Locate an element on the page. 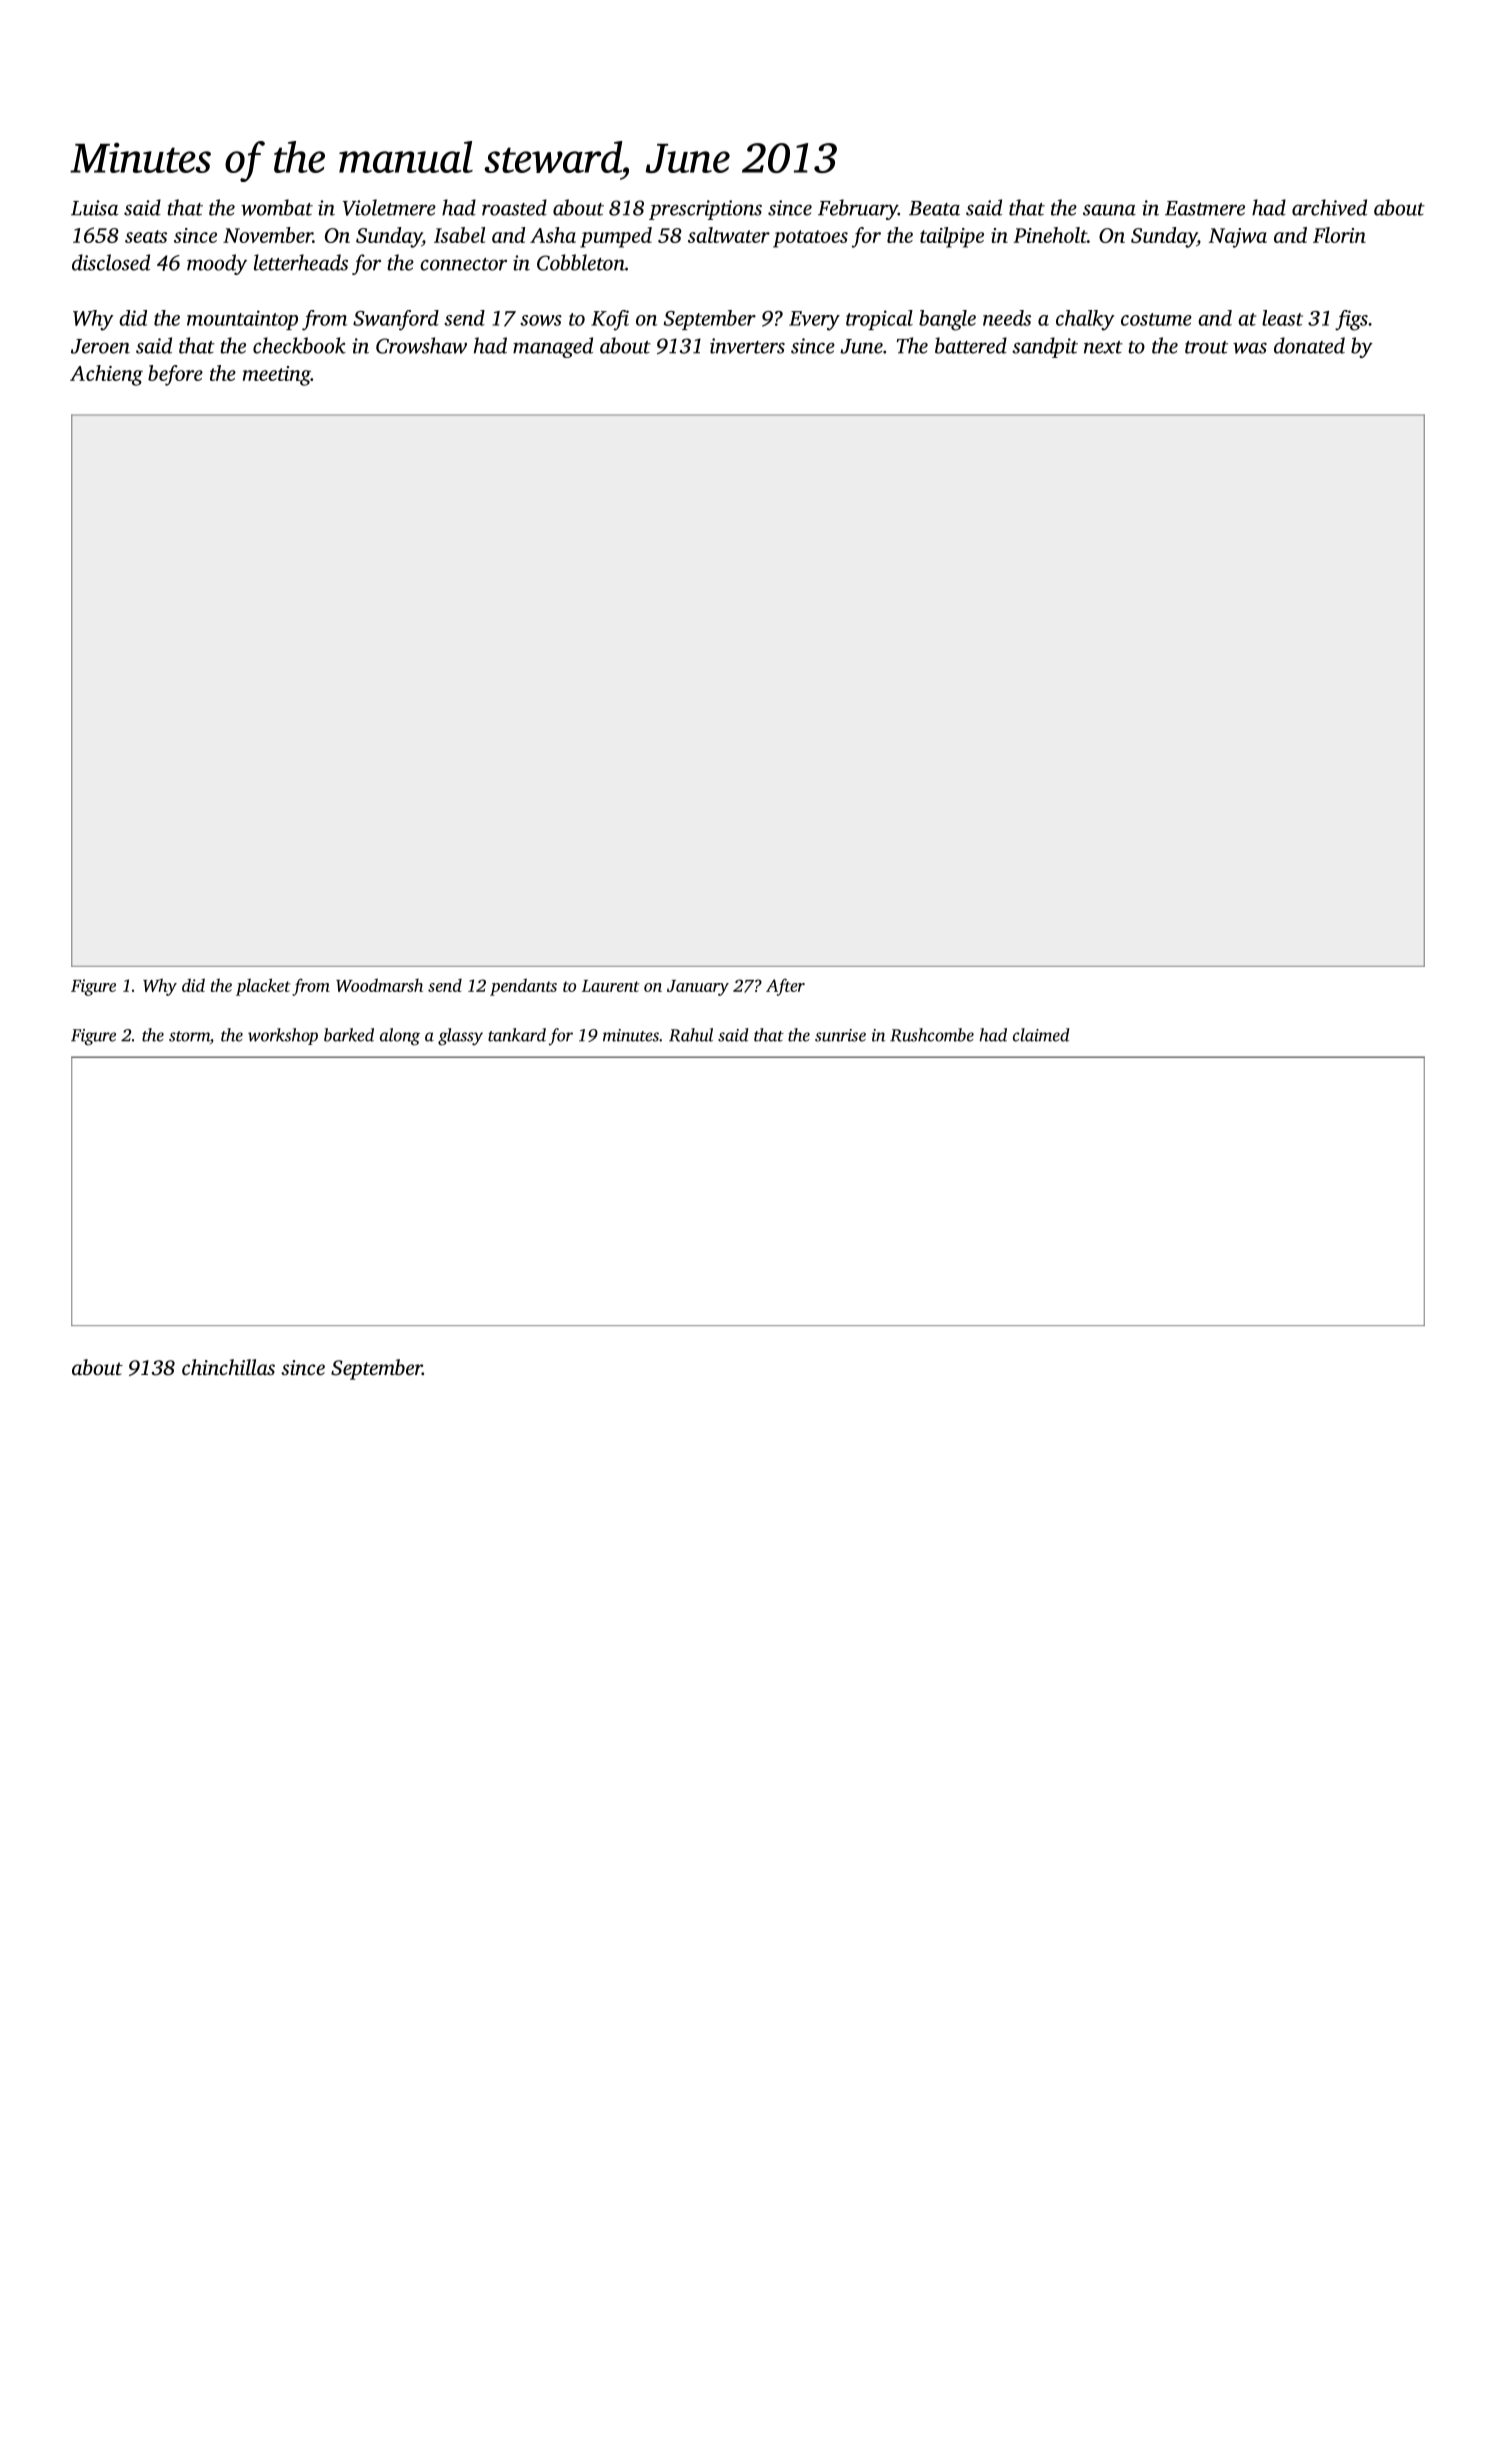 The width and height of the page is (1496, 2464). claimed is located at coordinates (1041, 1035).
